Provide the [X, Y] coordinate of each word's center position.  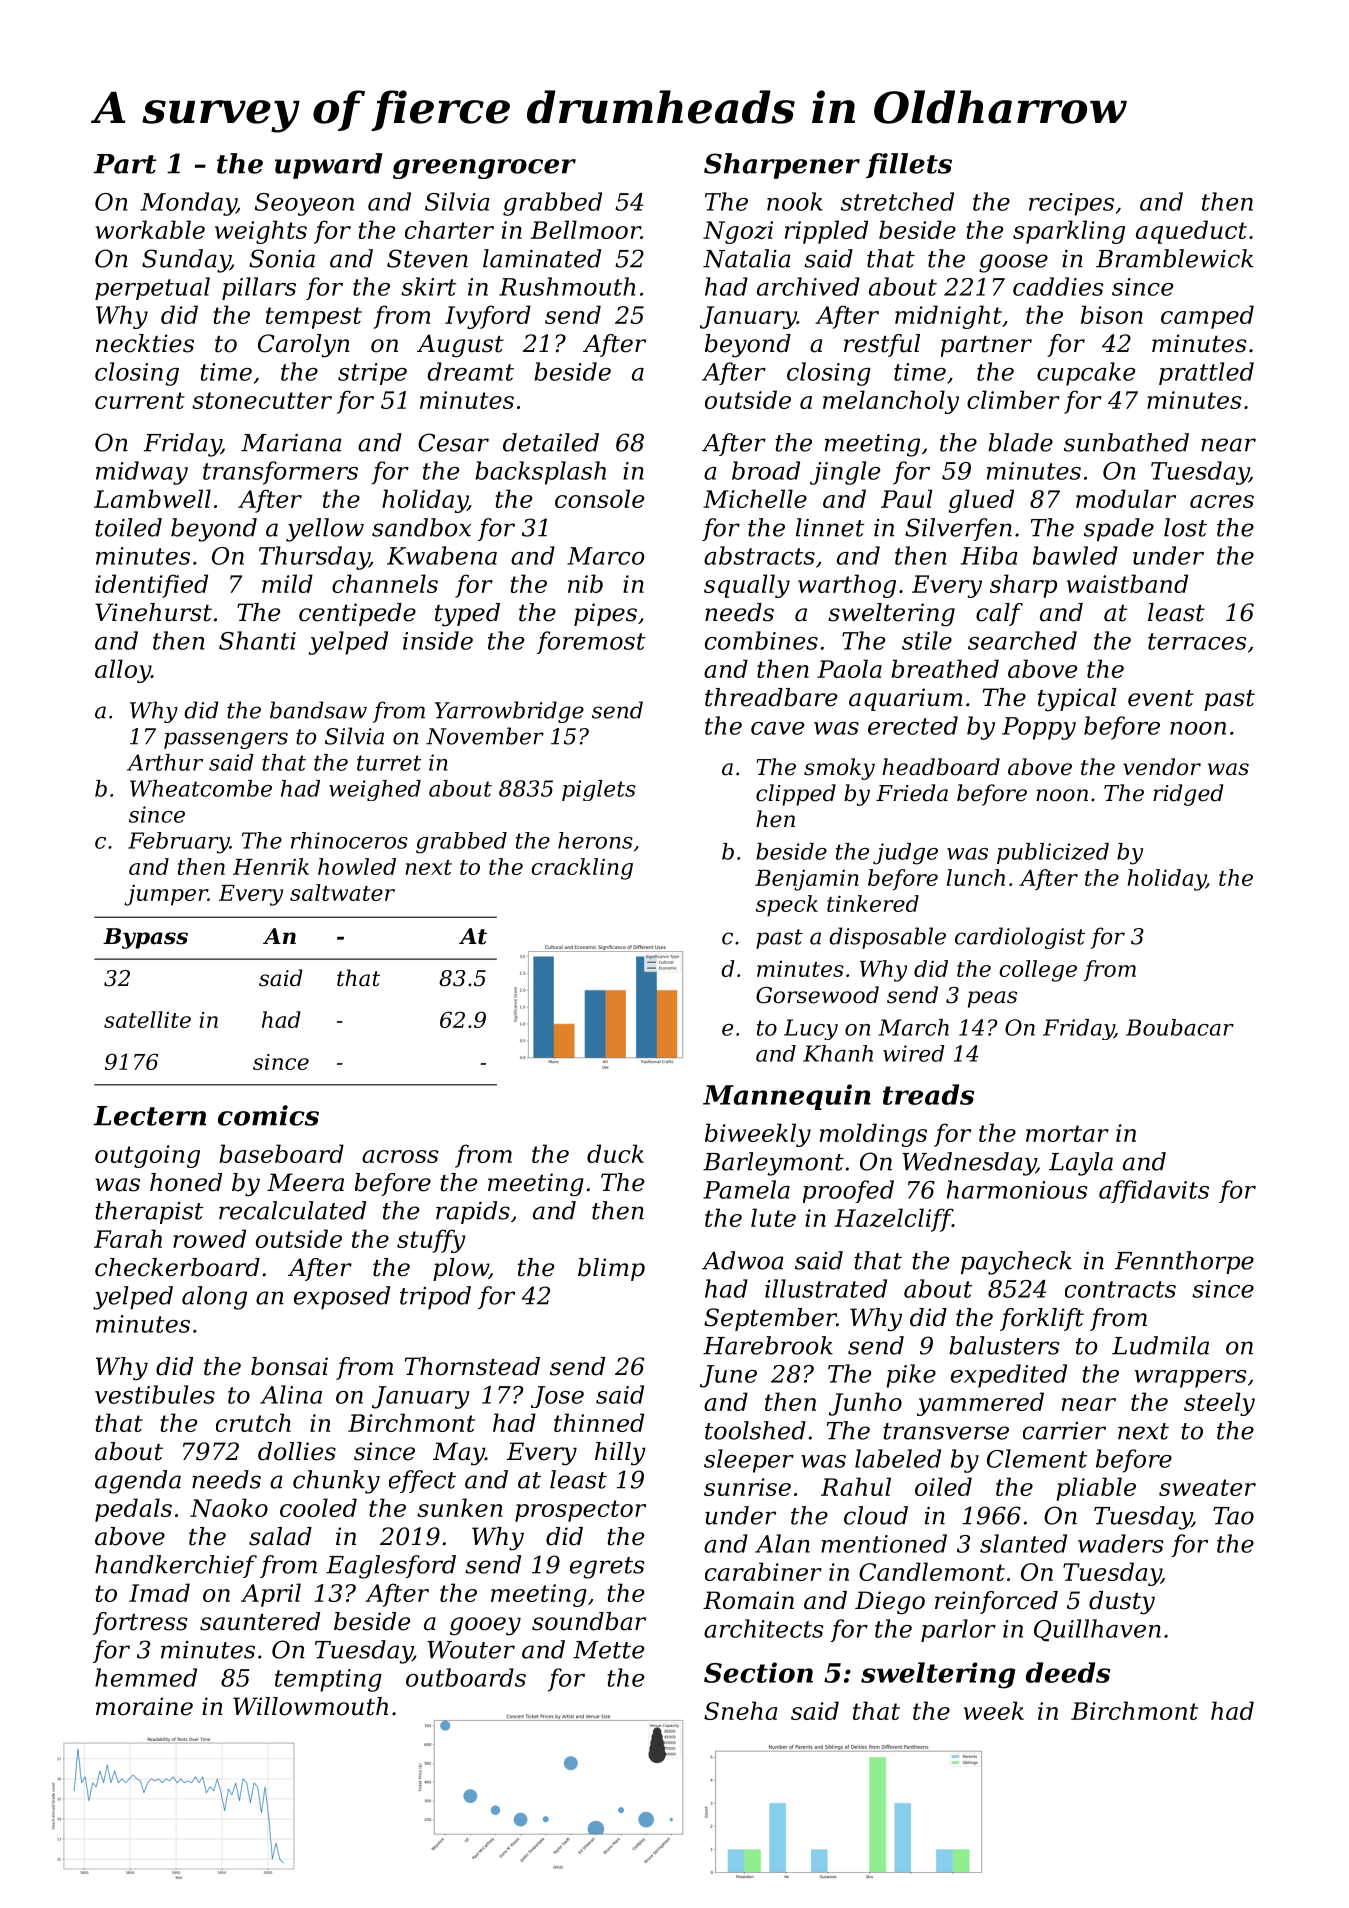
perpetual [152, 288]
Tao [1233, 1516]
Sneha [740, 1710]
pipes [605, 614]
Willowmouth [310, 1706]
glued [981, 501]
